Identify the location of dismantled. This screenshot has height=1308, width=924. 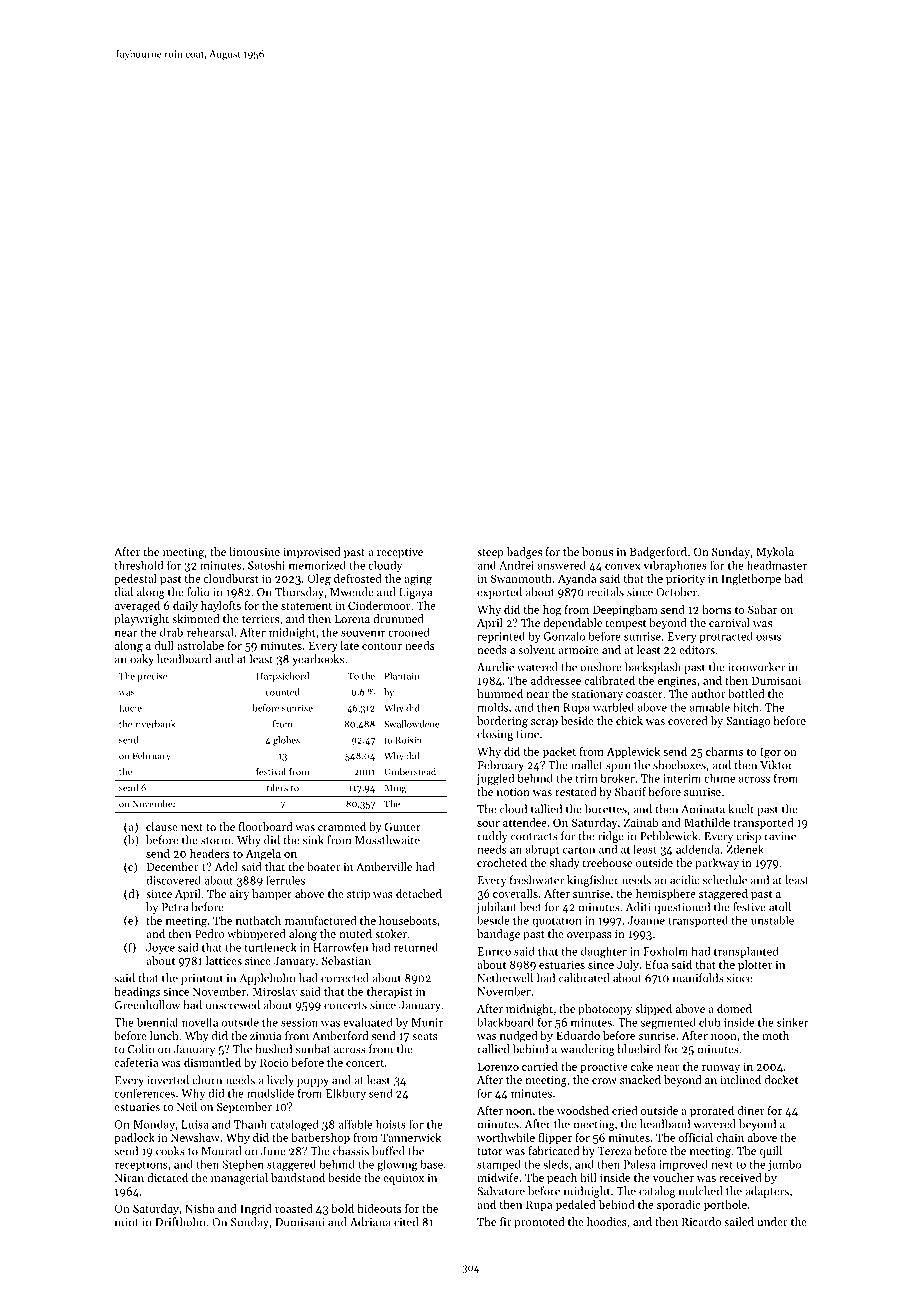
(212, 1062).
